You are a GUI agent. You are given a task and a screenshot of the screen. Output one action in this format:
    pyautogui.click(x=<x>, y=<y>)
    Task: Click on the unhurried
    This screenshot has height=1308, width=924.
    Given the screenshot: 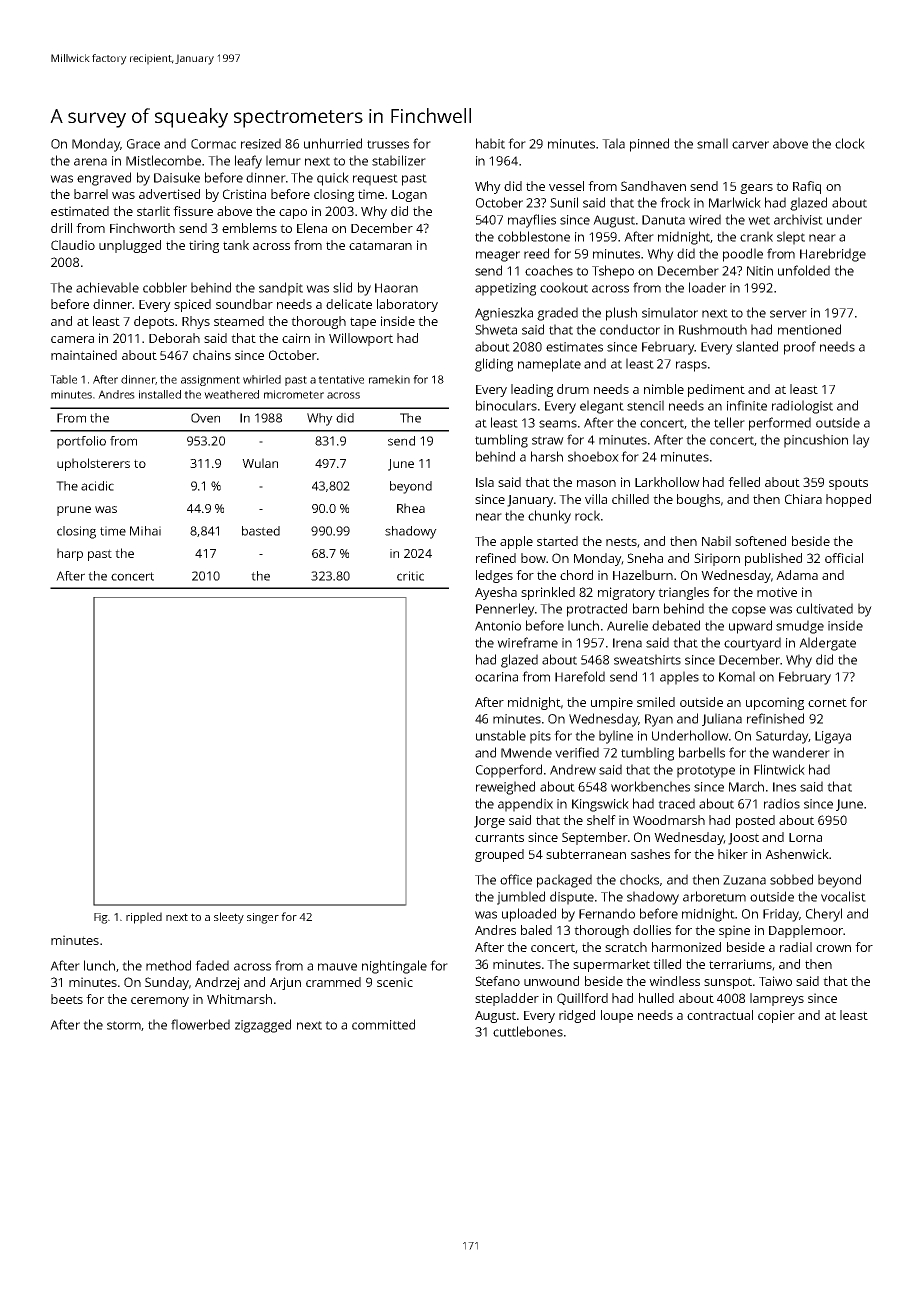 What is the action you would take?
    pyautogui.click(x=333, y=143)
